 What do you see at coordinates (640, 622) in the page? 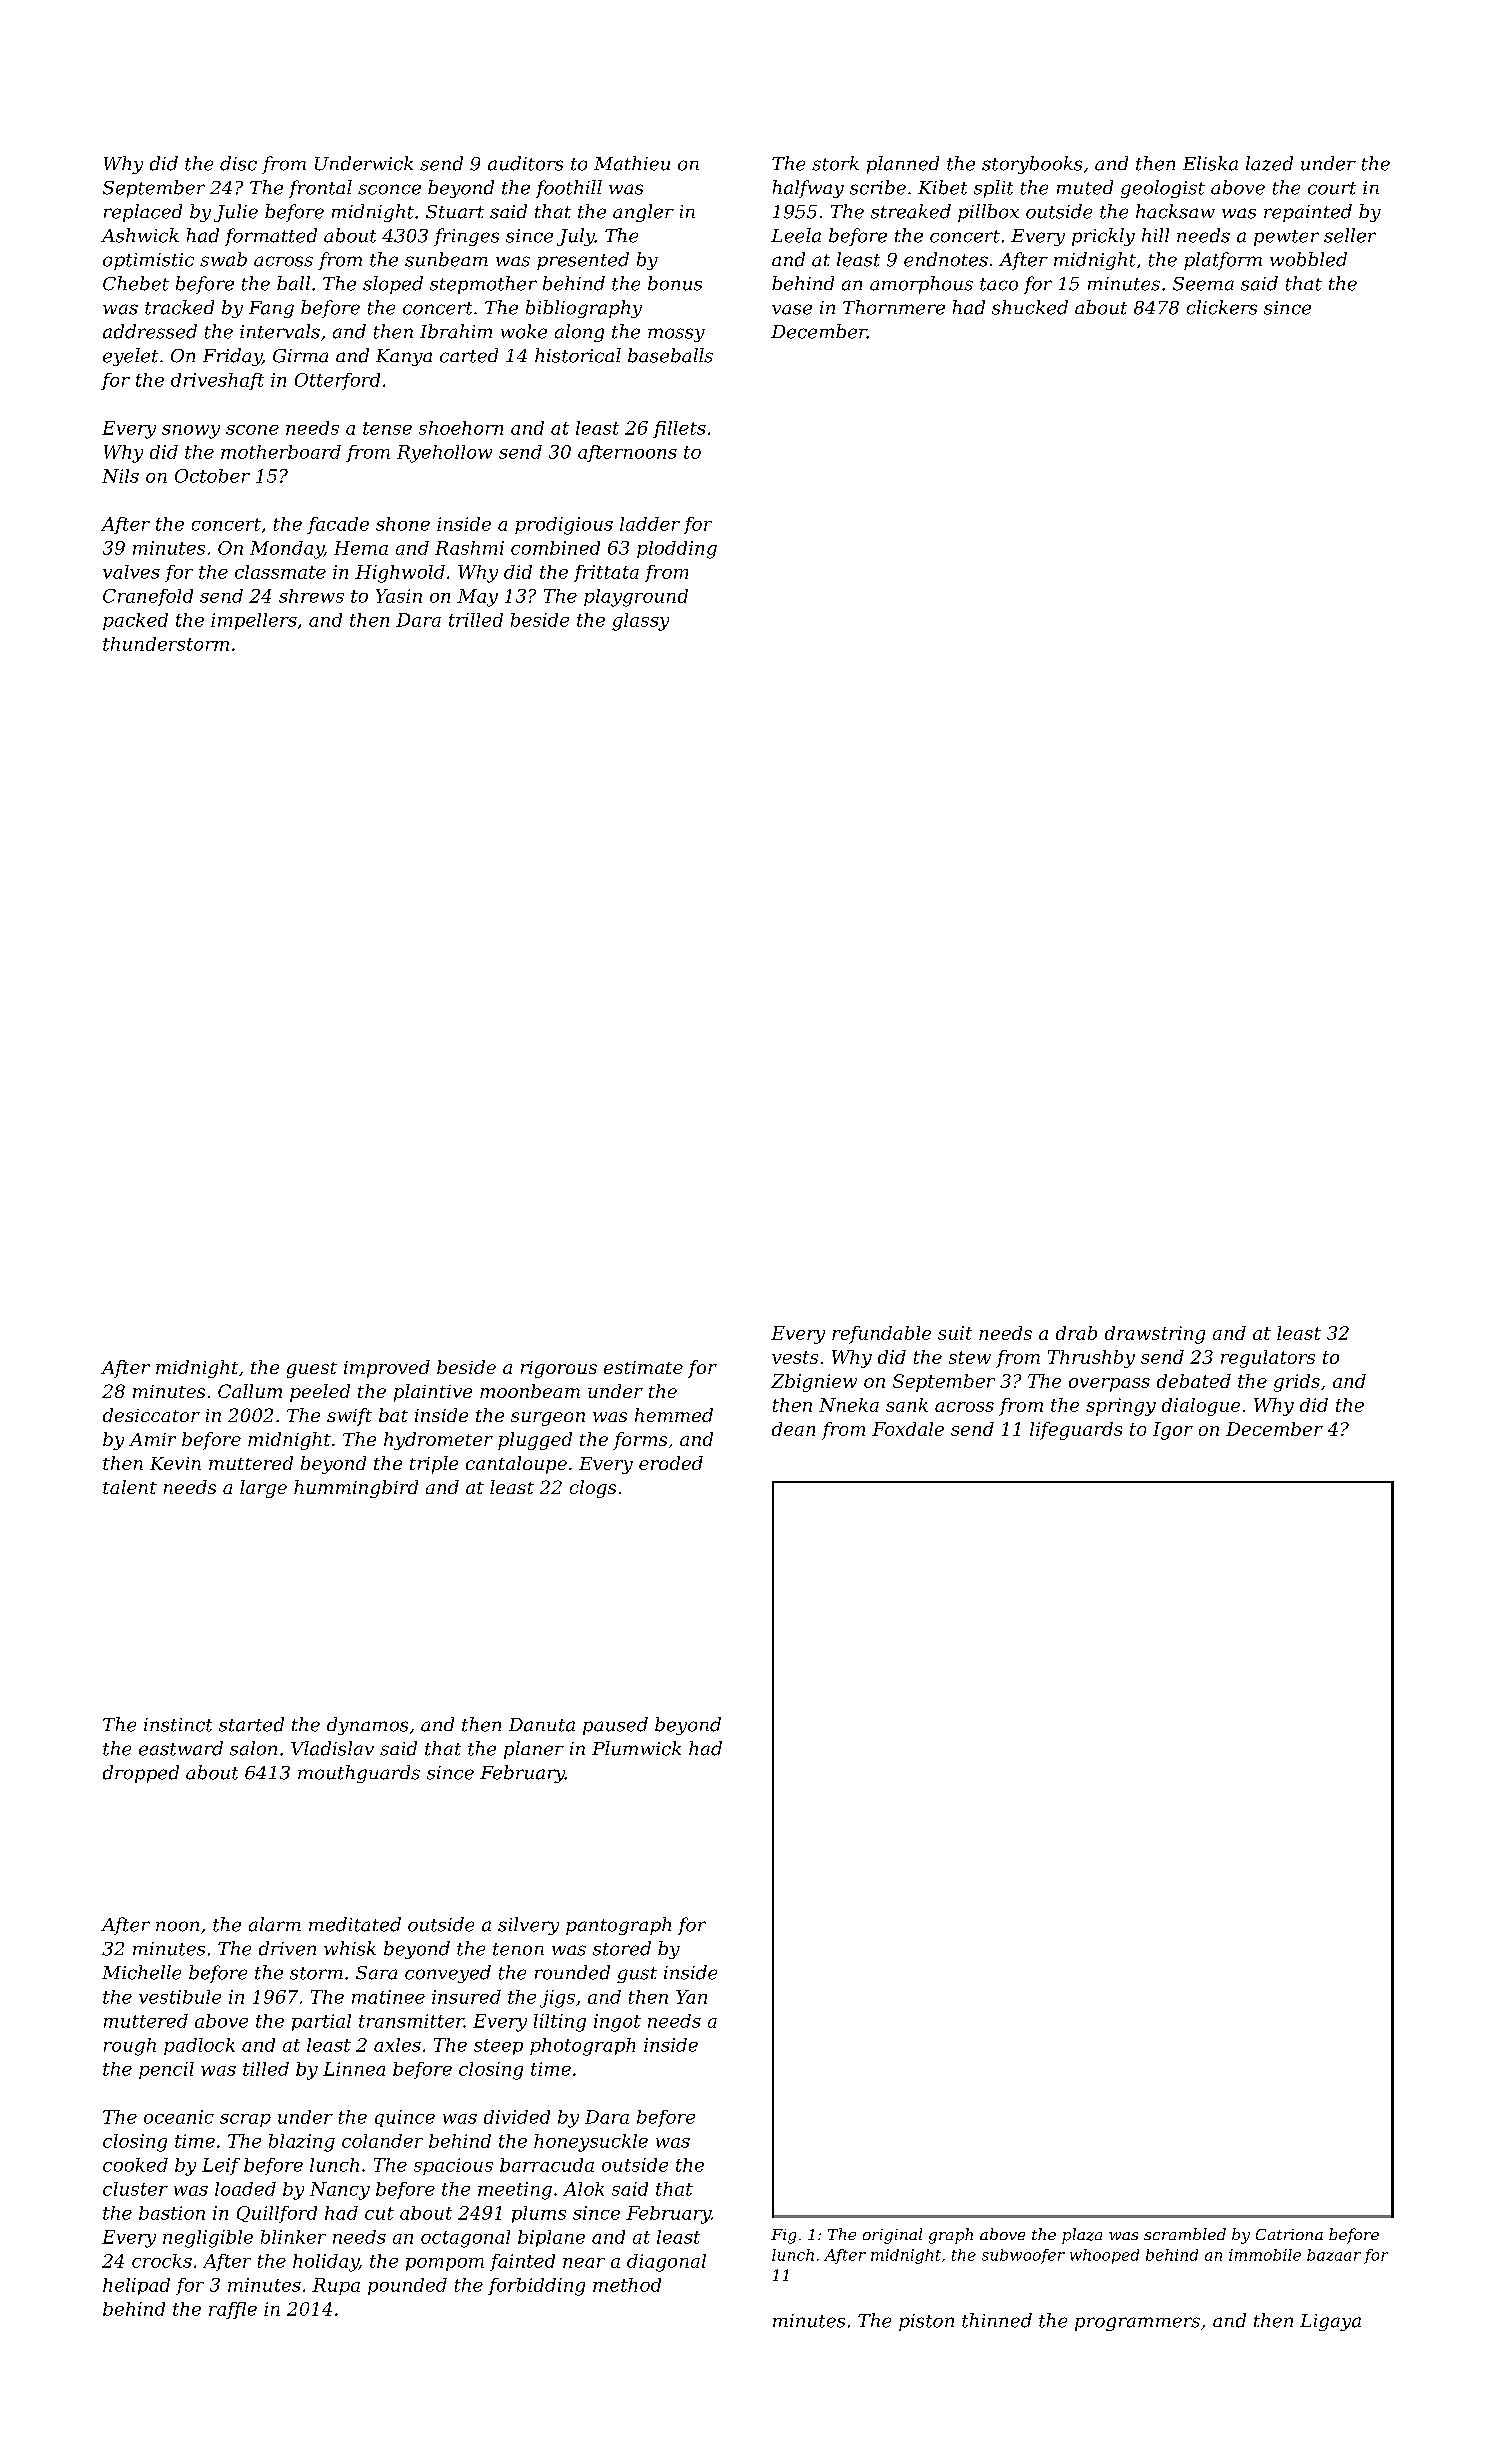
I see `glassy` at bounding box center [640, 622].
